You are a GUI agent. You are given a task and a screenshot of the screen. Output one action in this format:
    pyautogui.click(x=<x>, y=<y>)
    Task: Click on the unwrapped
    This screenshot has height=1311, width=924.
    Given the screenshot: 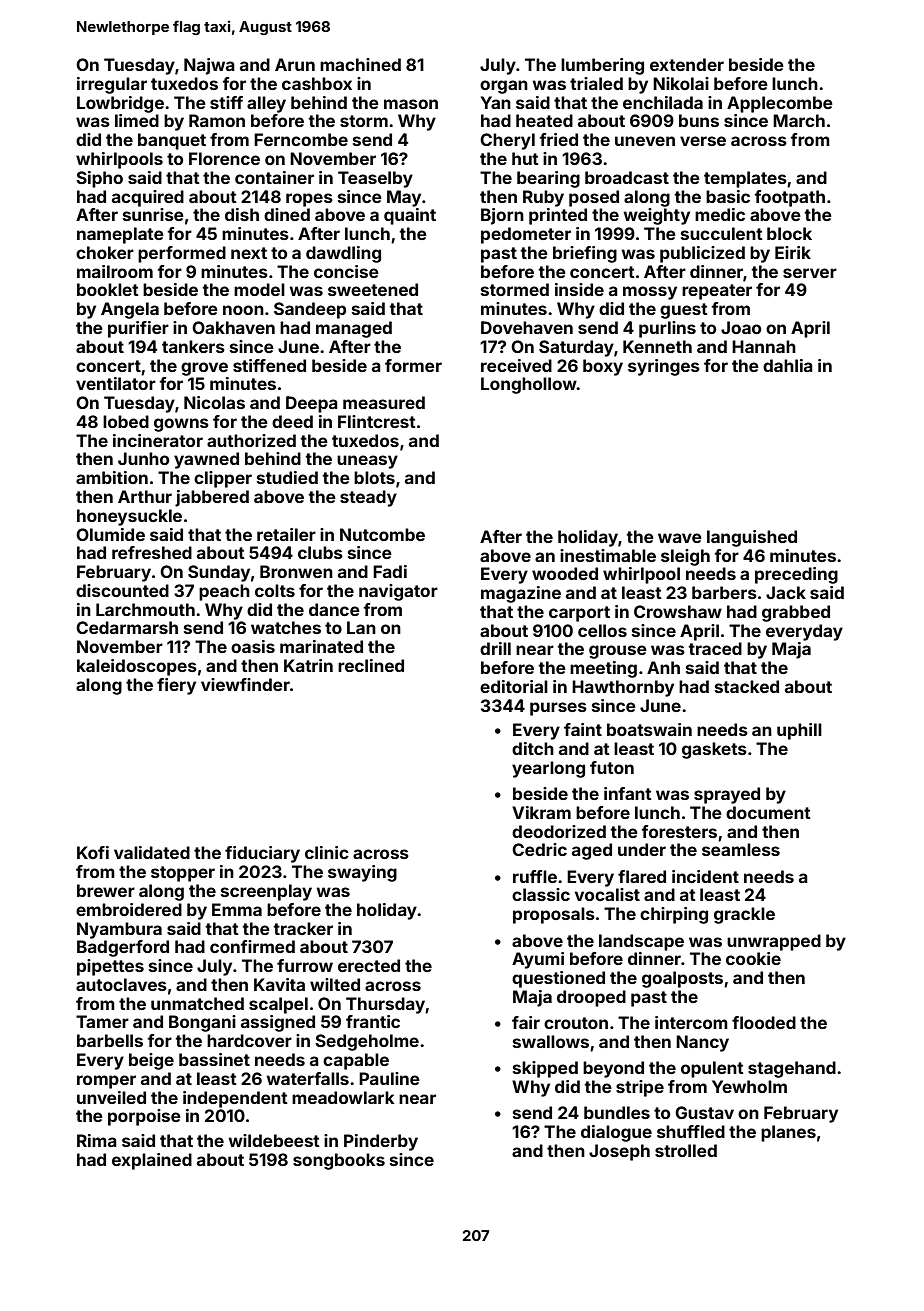 What is the action you would take?
    pyautogui.click(x=774, y=942)
